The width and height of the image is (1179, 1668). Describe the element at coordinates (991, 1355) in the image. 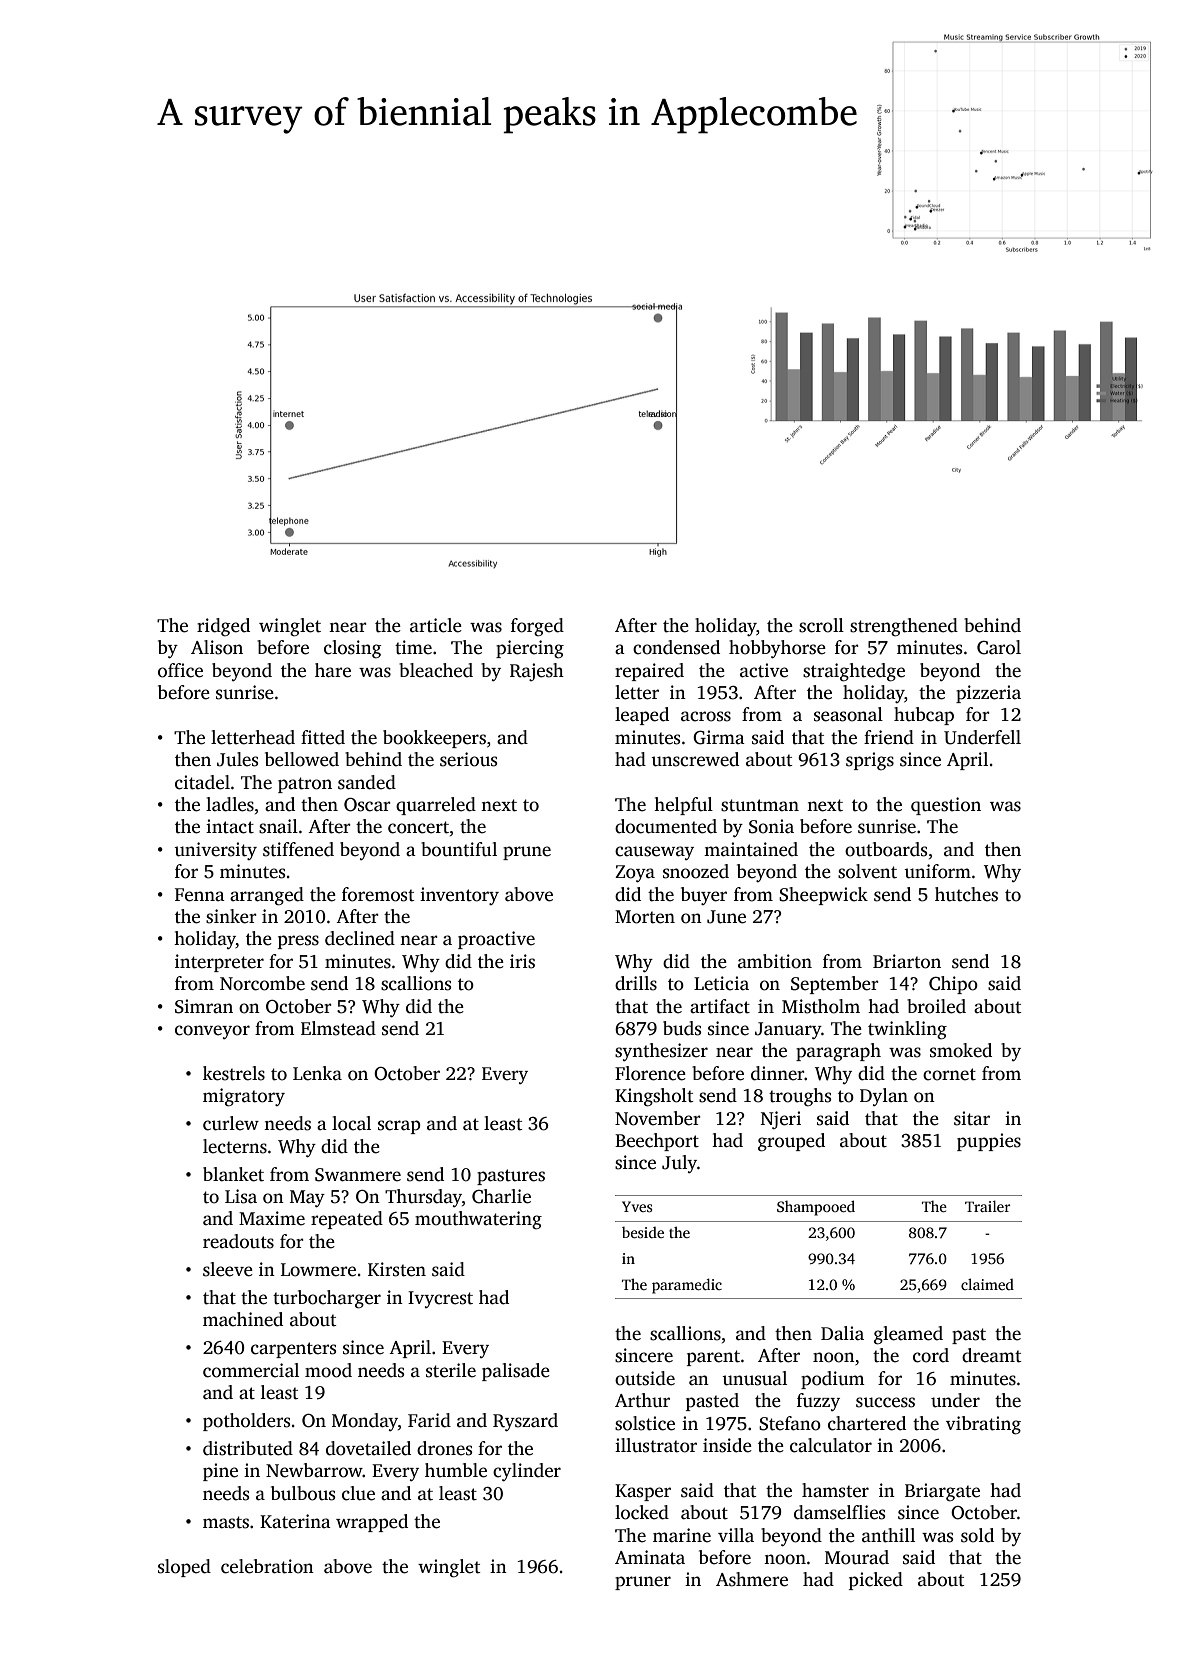

I see `dreamt` at that location.
